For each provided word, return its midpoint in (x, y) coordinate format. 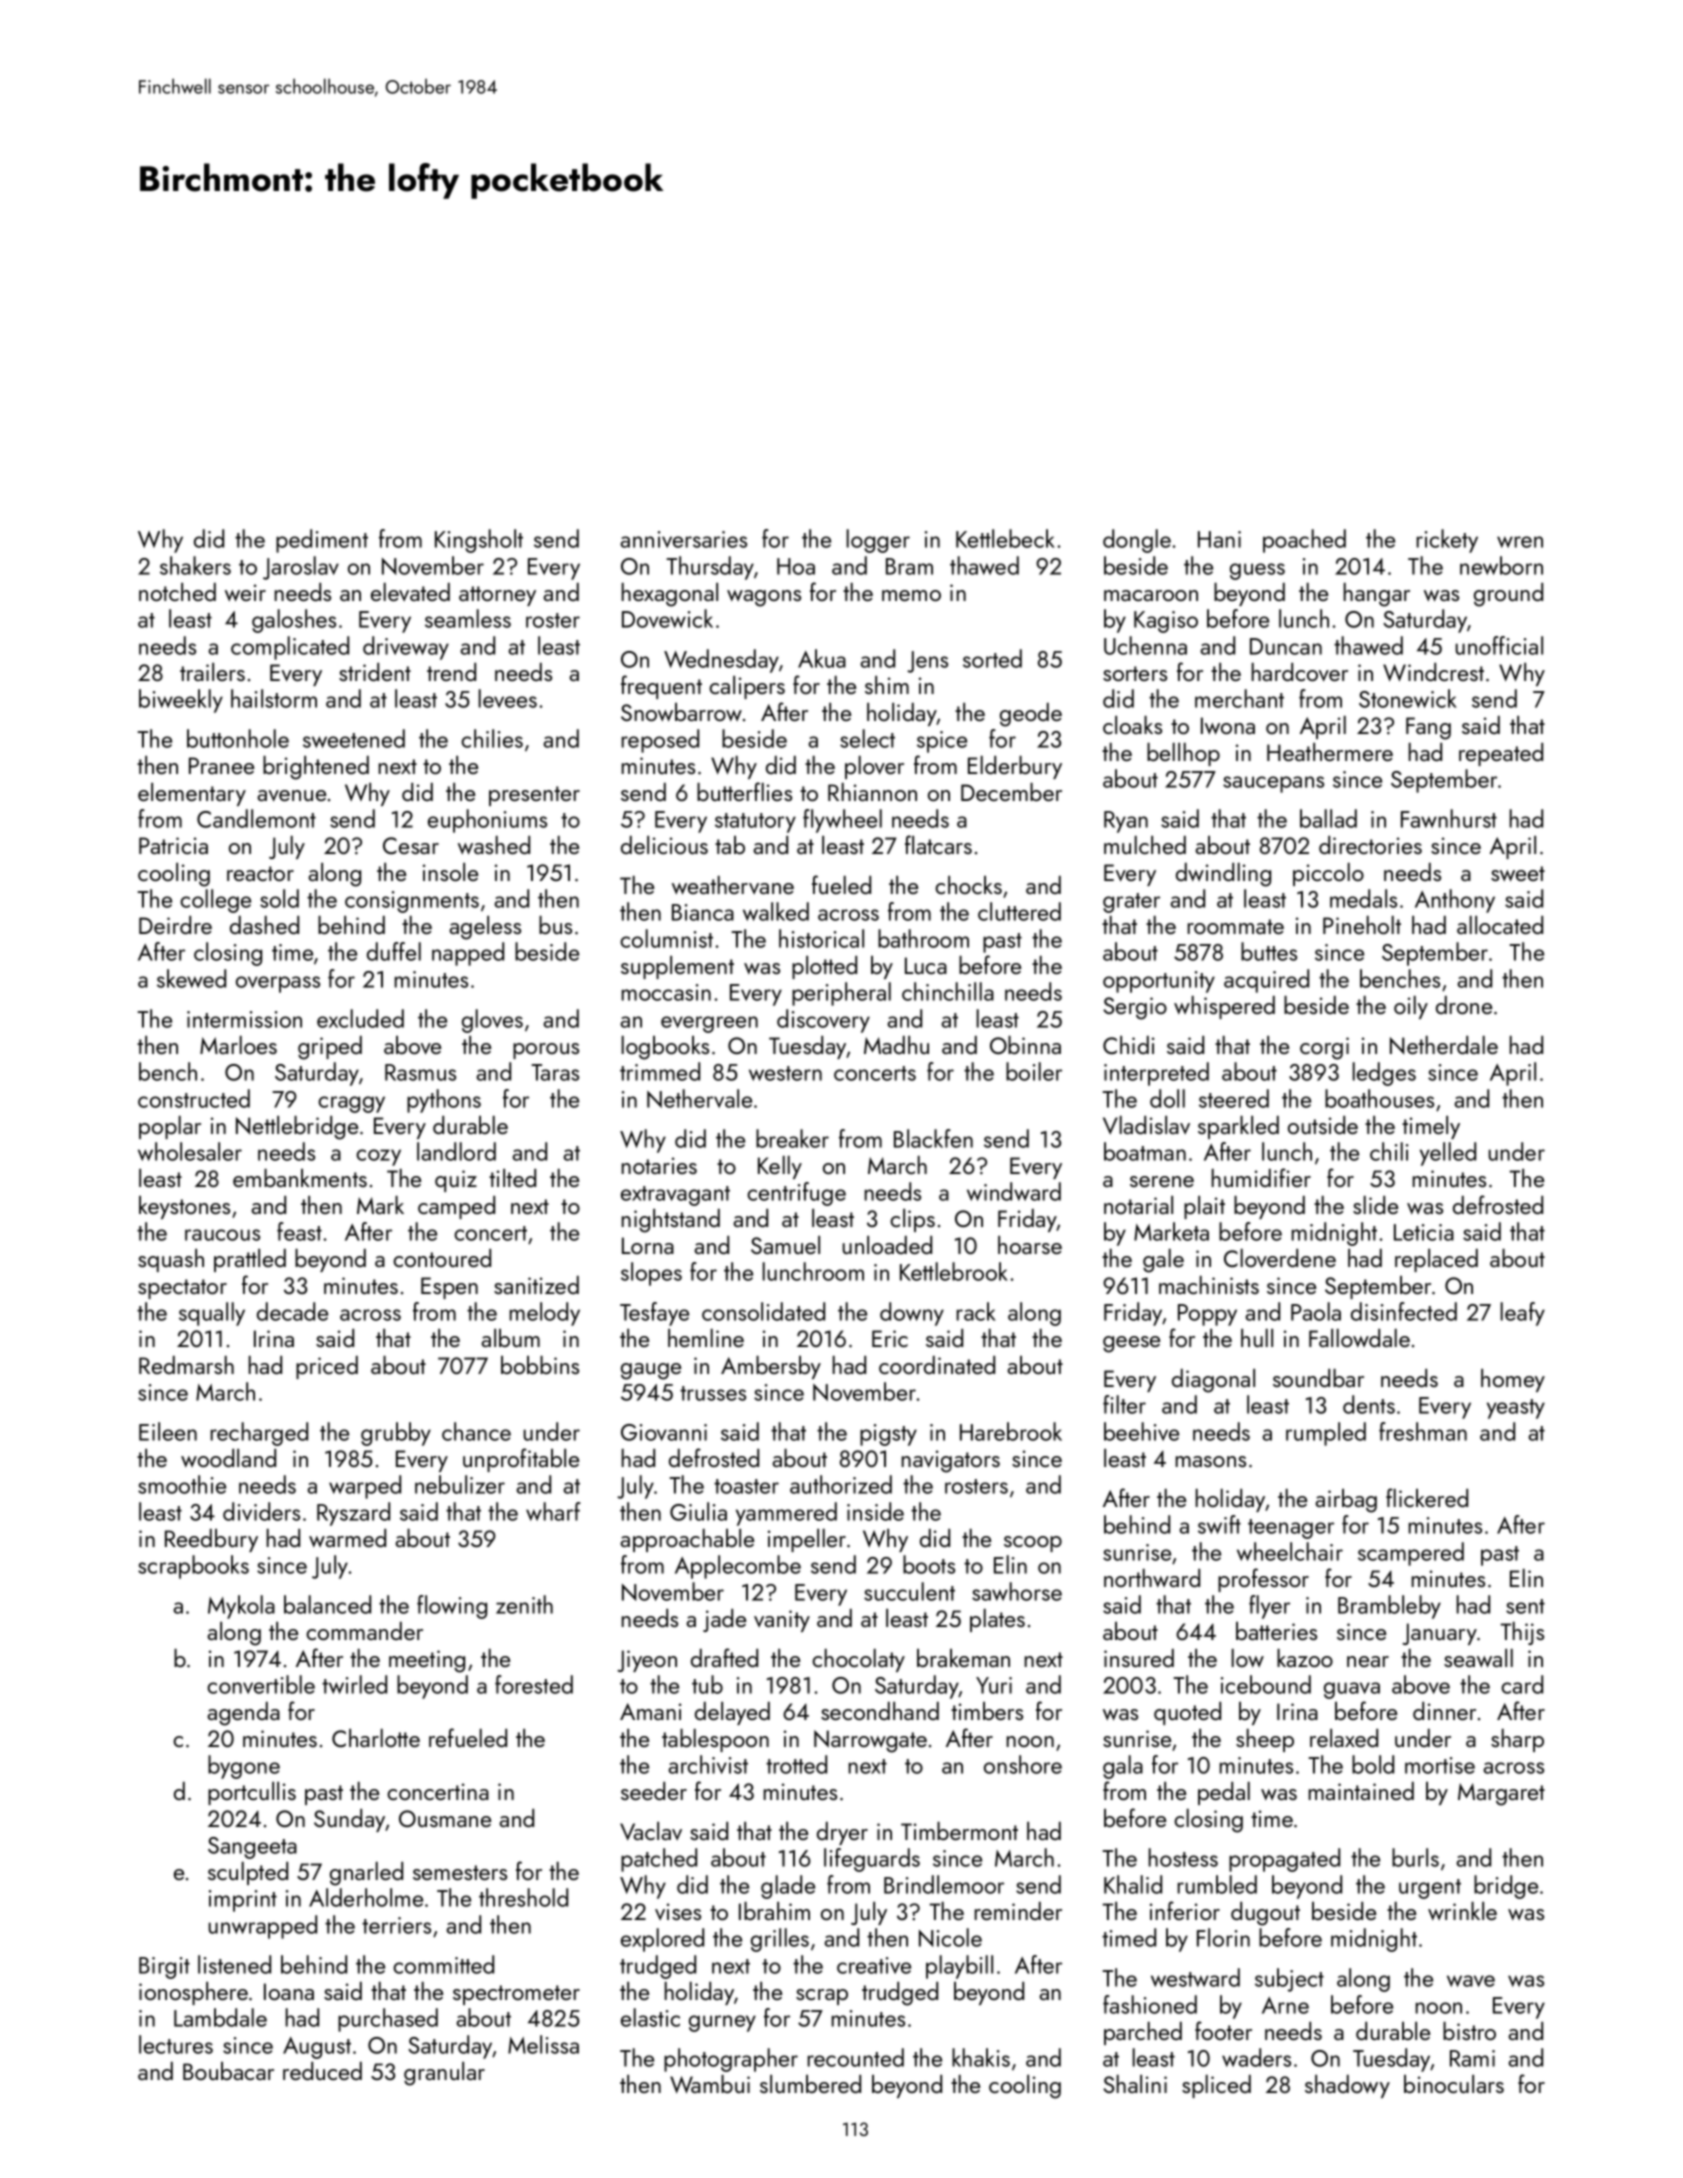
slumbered (810, 2084)
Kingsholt (479, 541)
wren (1520, 542)
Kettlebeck (1005, 538)
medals (1363, 898)
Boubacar (228, 2071)
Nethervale (699, 1098)
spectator (182, 1289)
